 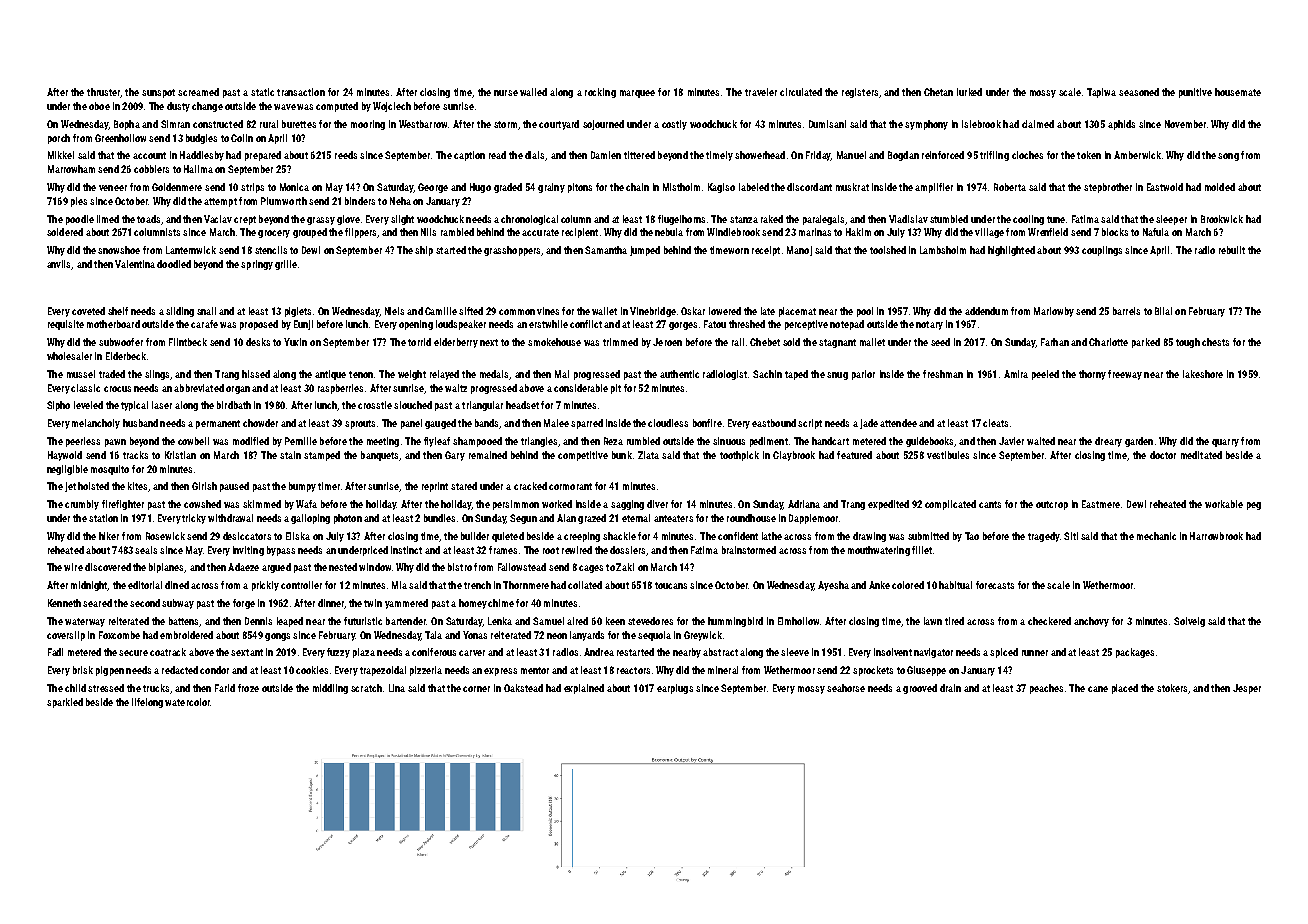 What do you see at coordinates (798, 621) in the document?
I see `Elmhollow` at bounding box center [798, 621].
